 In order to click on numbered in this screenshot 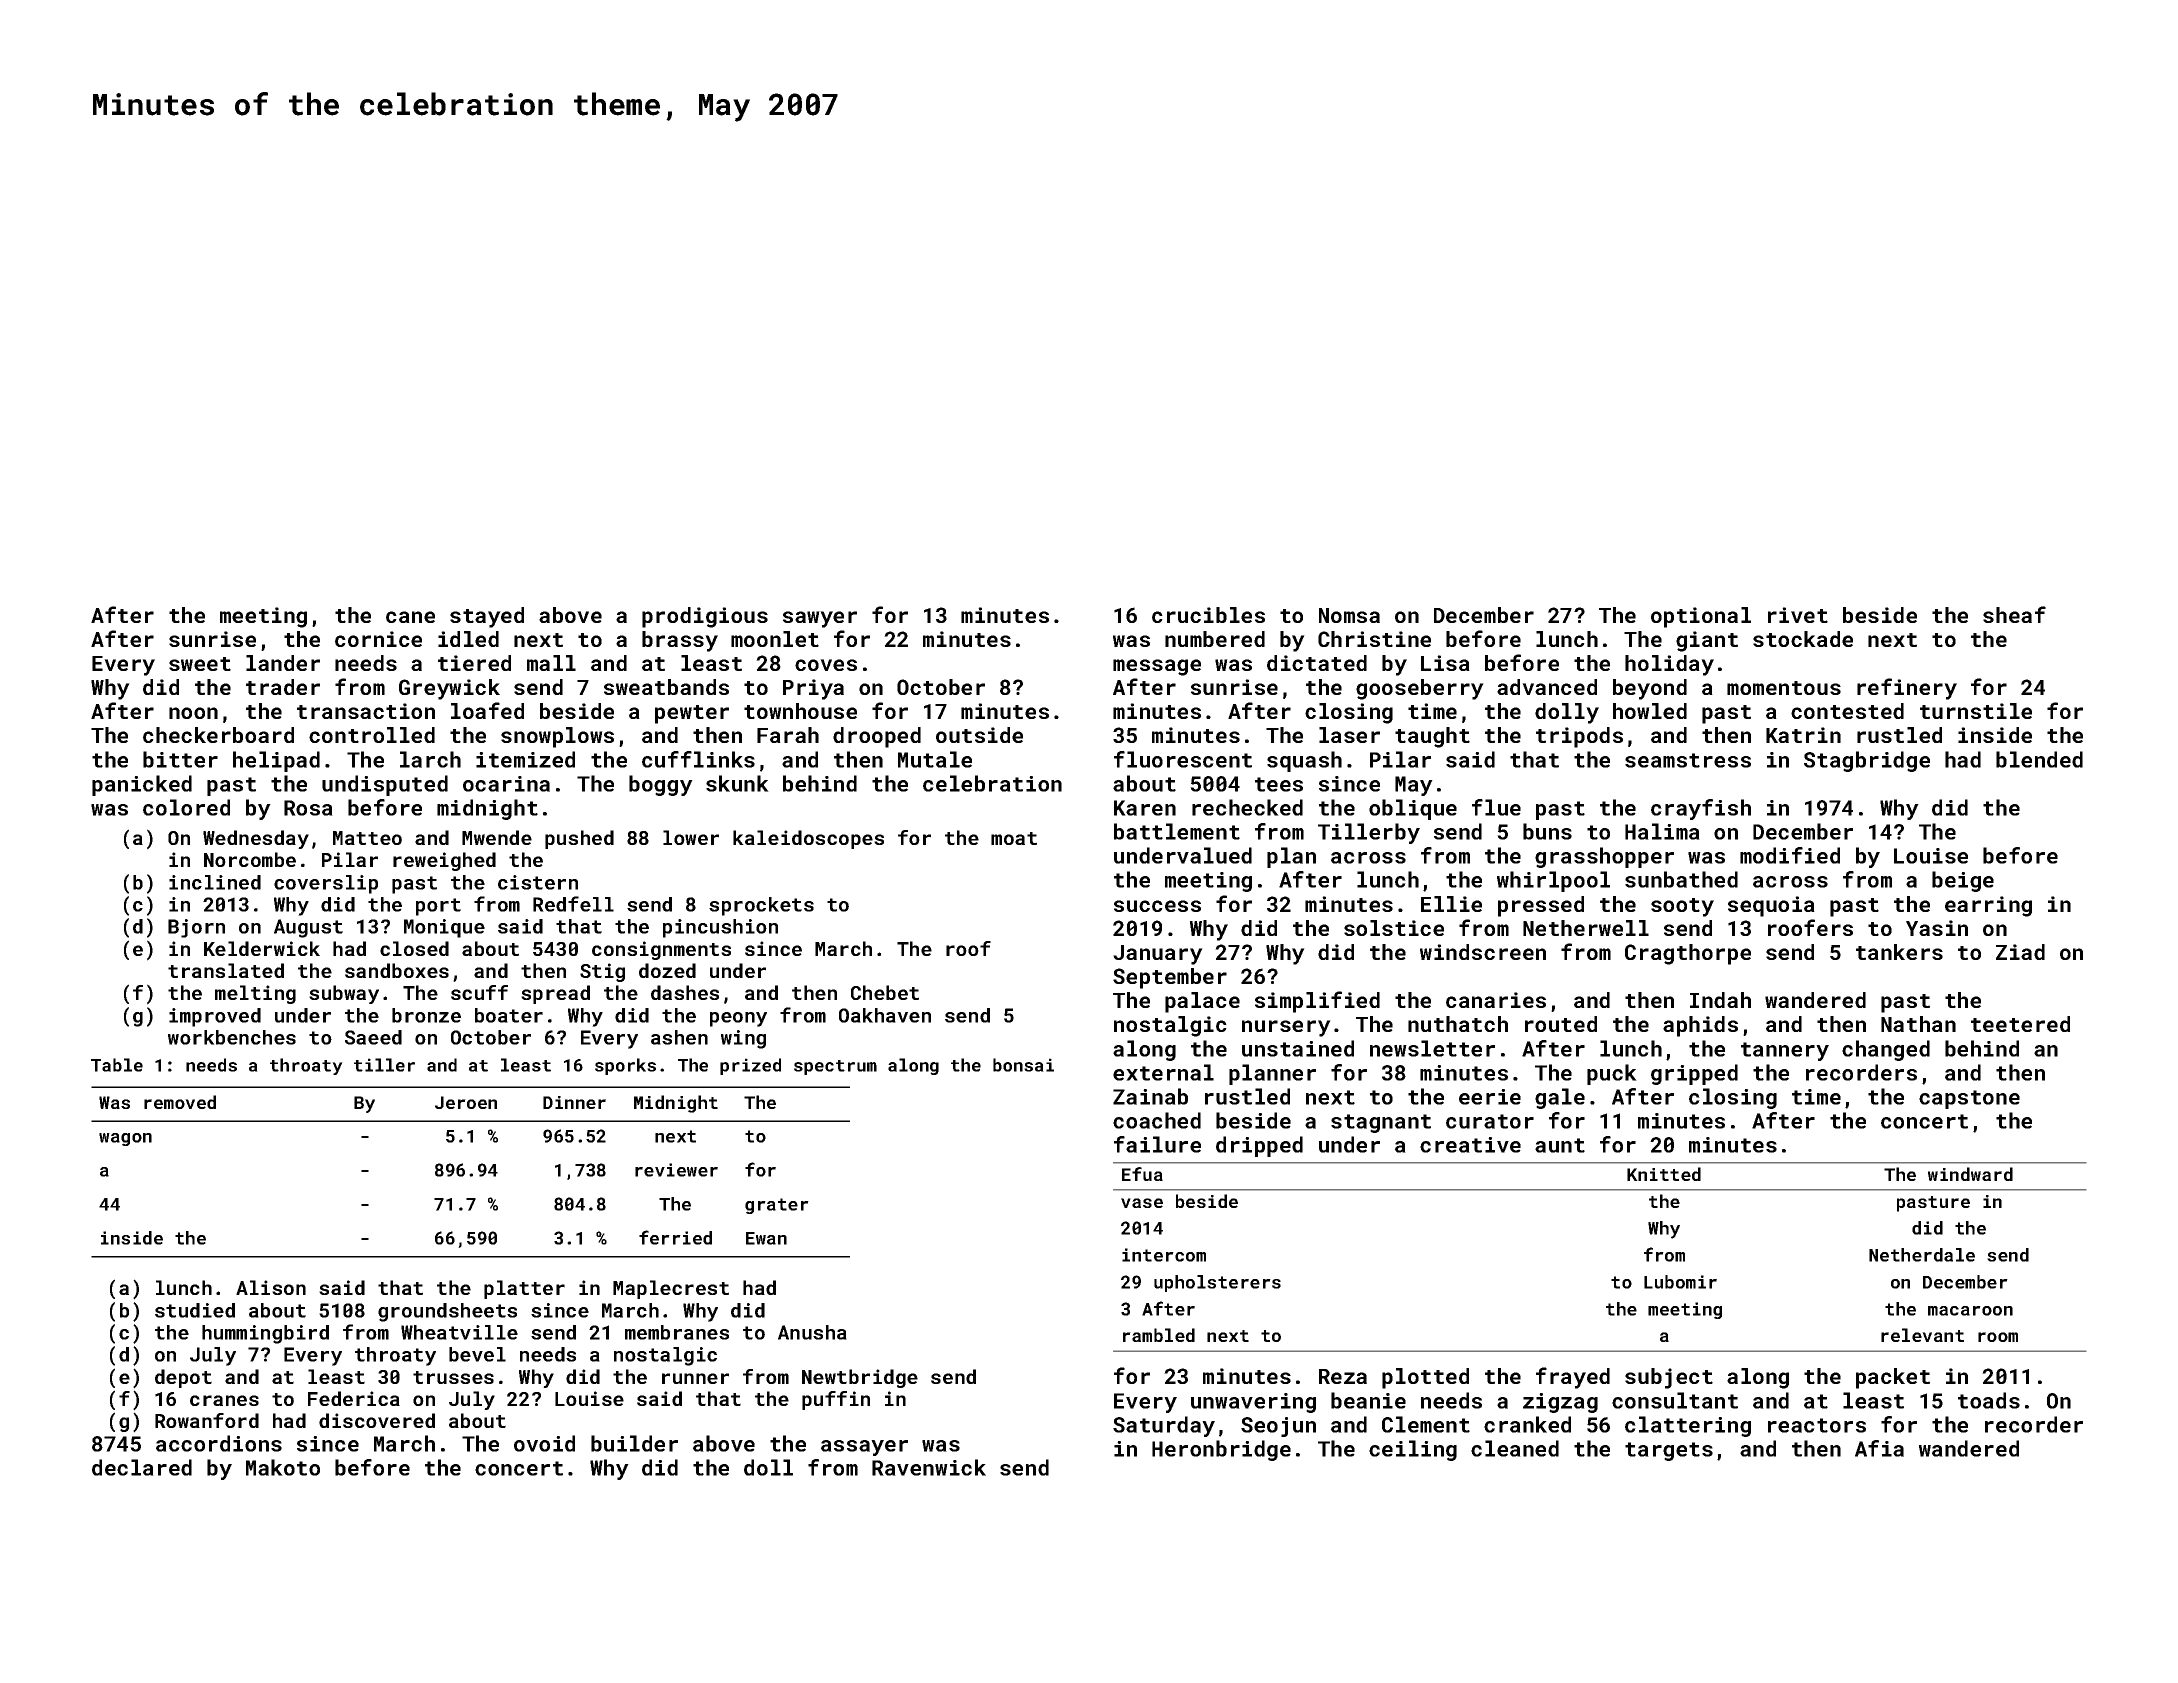, I will do `click(1215, 639)`.
